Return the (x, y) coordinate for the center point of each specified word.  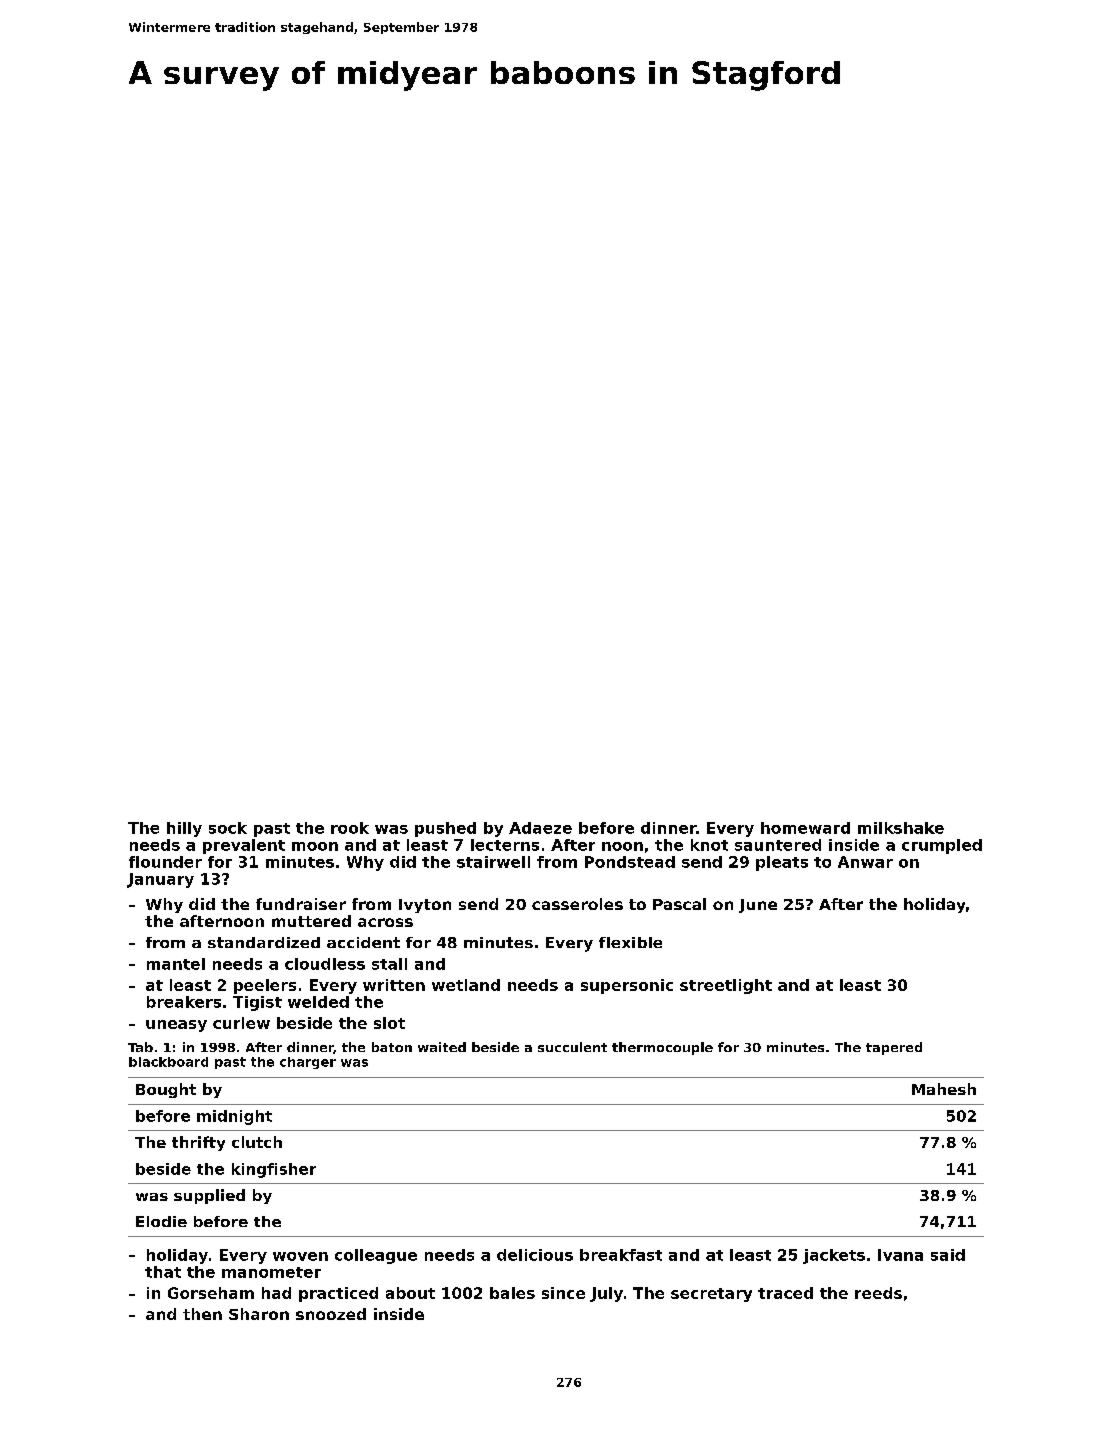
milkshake (901, 828)
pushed (445, 829)
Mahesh (944, 1089)
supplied (209, 1196)
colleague (376, 1256)
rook (350, 828)
